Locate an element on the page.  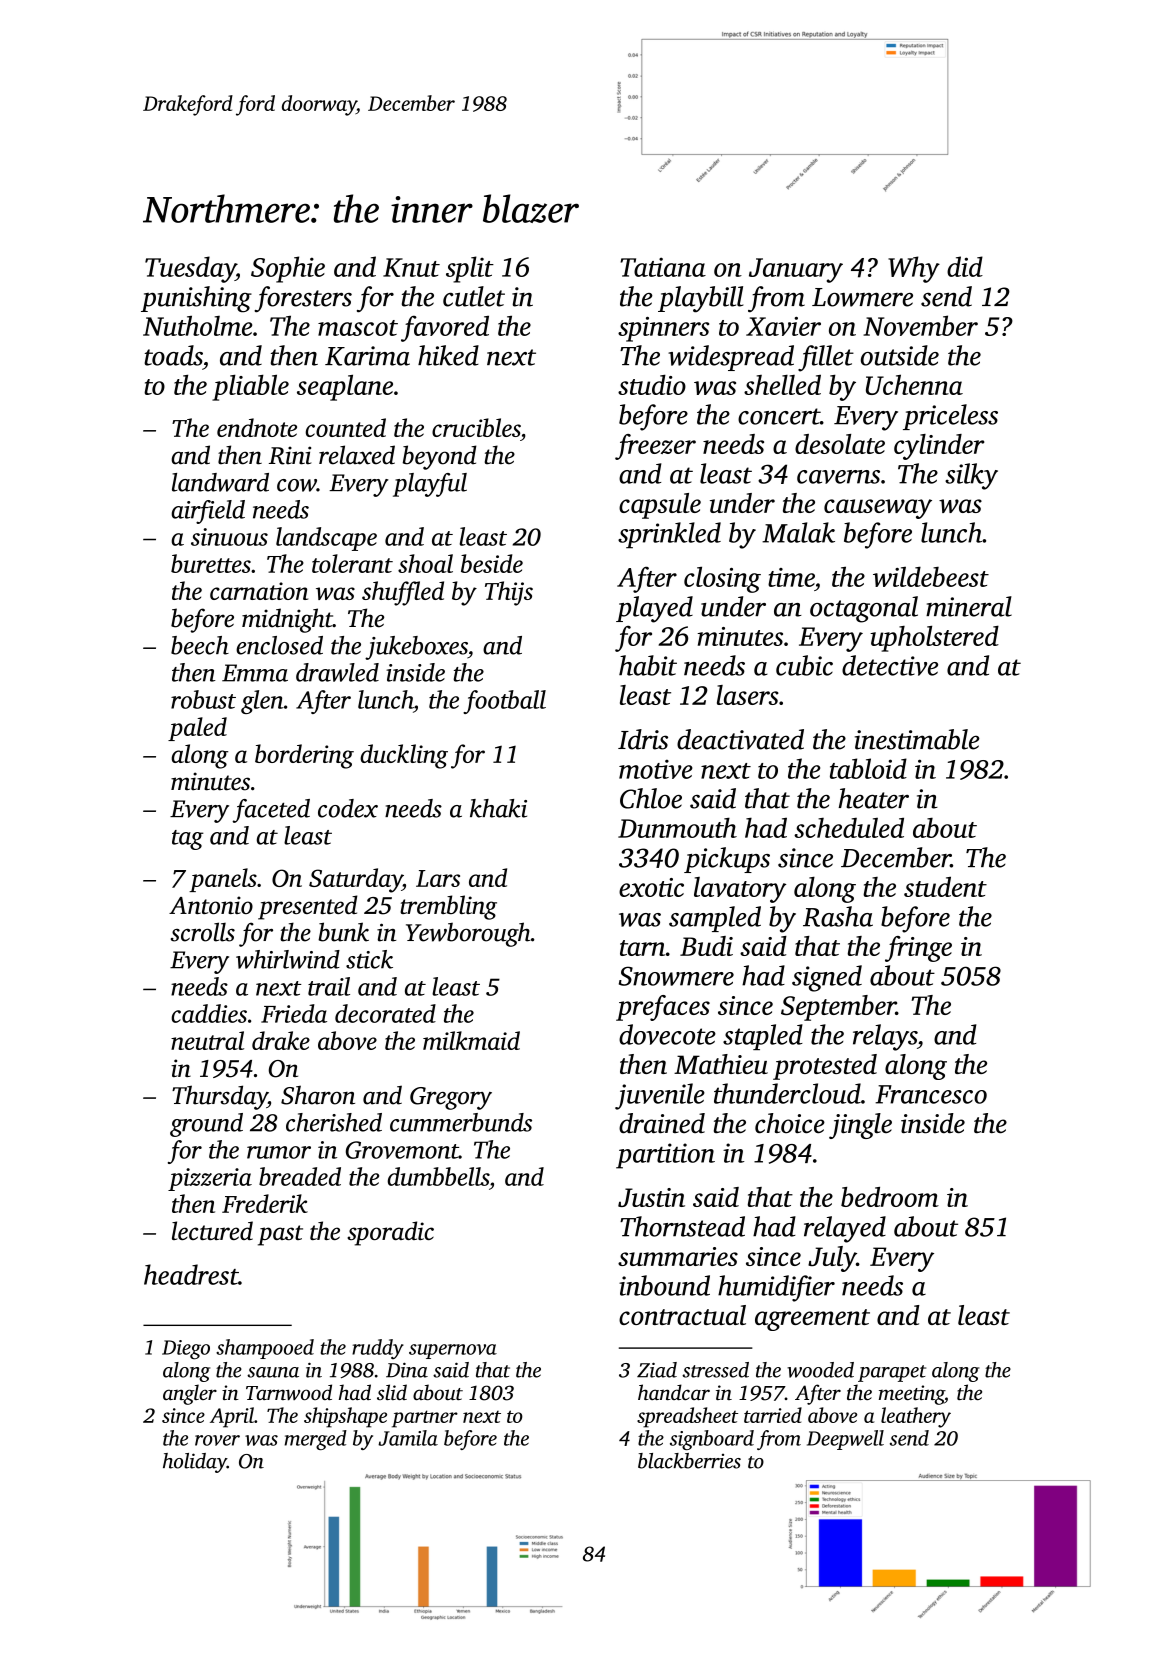
fringe is located at coordinates (918, 949).
